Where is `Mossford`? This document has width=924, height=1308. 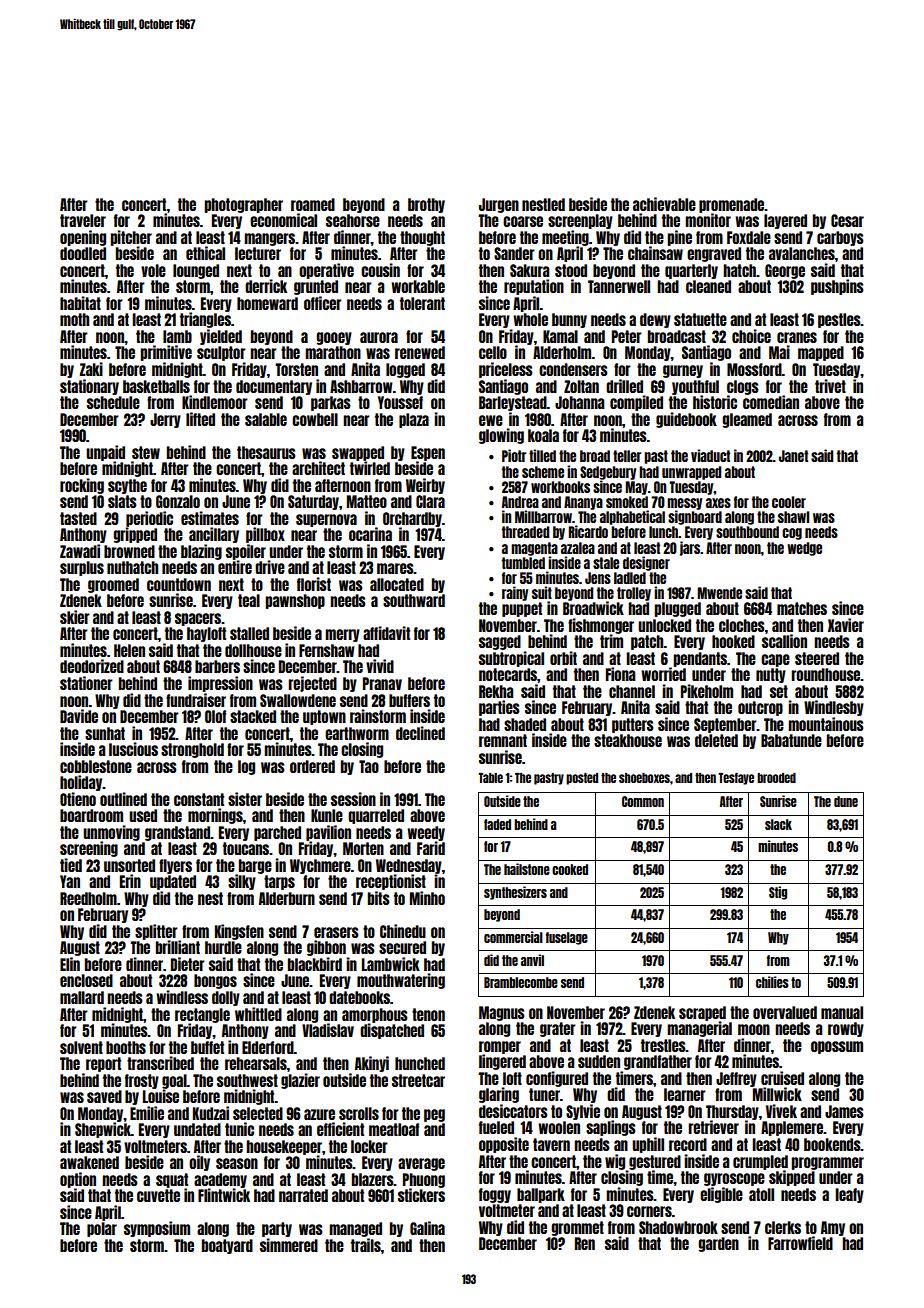 Mossford is located at coordinates (754, 369).
